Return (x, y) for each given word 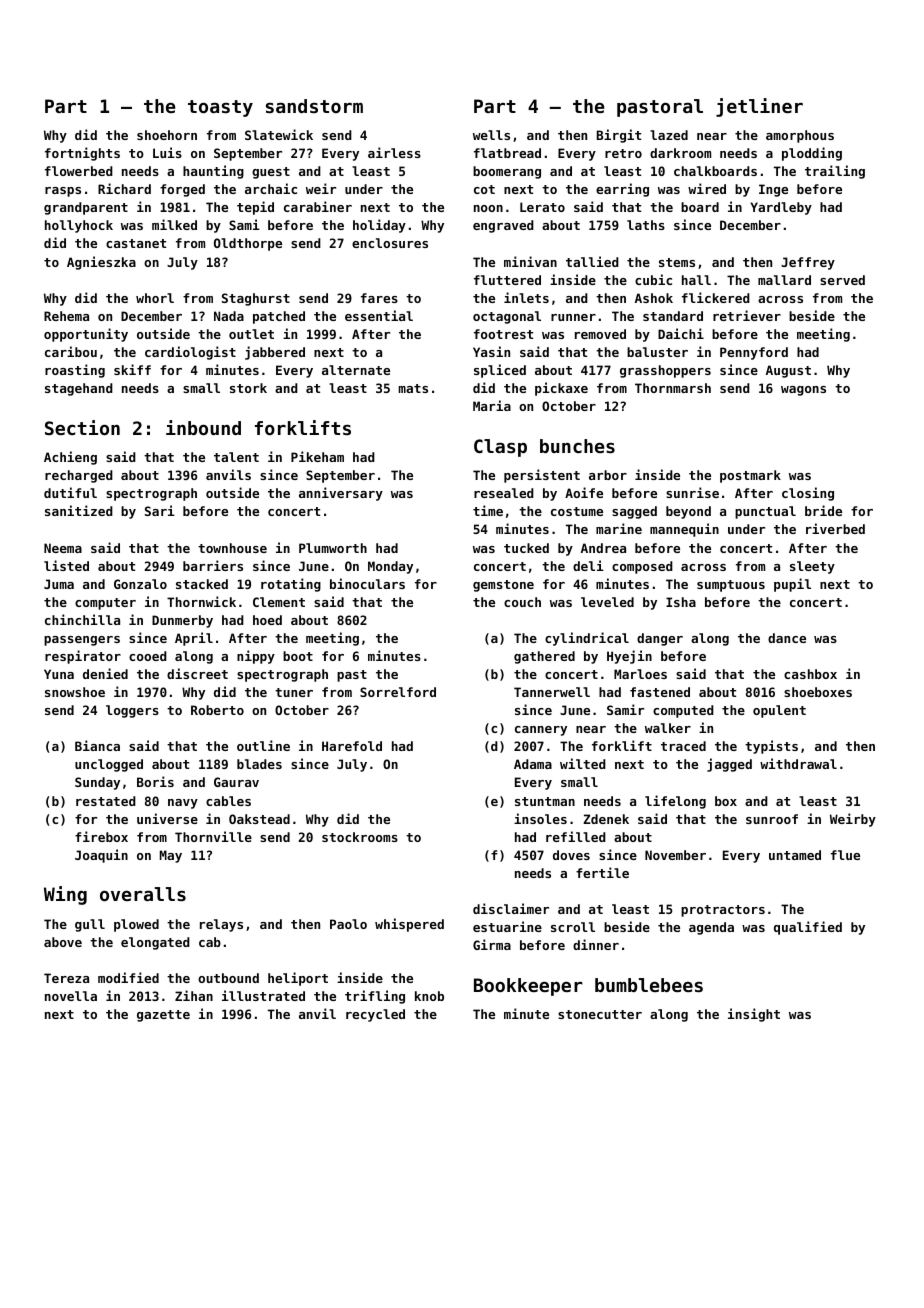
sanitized (79, 510)
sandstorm (314, 106)
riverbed (835, 528)
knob (429, 996)
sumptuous (731, 586)
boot (298, 656)
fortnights (82, 154)
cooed (148, 656)
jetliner (759, 107)
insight (754, 1015)
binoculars (367, 583)
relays (221, 925)
